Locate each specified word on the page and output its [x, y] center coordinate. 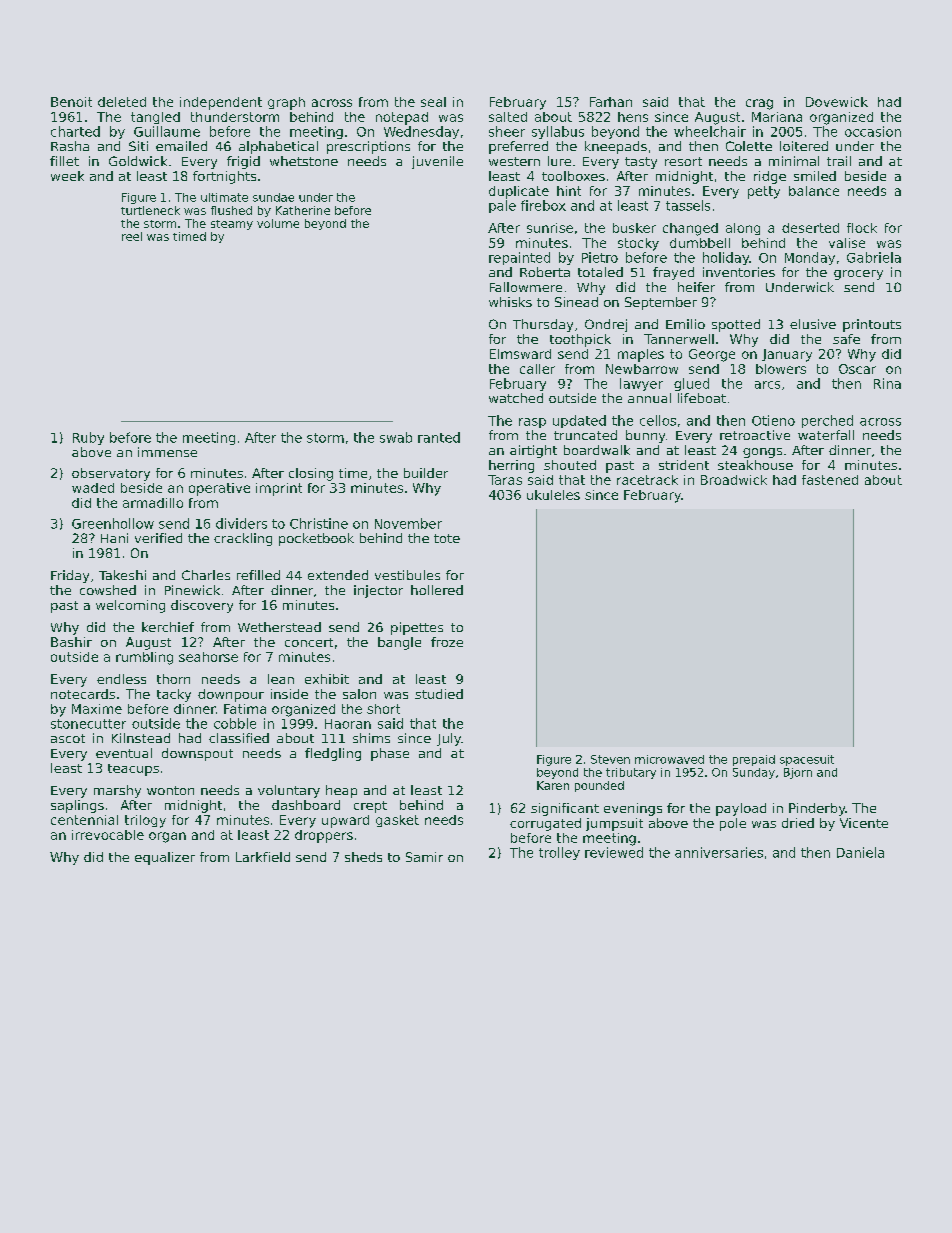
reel [132, 236]
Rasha [70, 146]
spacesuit [807, 760]
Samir [424, 857]
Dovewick [837, 102]
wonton [170, 790]
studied [439, 694]
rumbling [144, 658]
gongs [762, 453]
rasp [532, 423]
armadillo [153, 503]
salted [508, 117]
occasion [873, 131]
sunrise [550, 228]
